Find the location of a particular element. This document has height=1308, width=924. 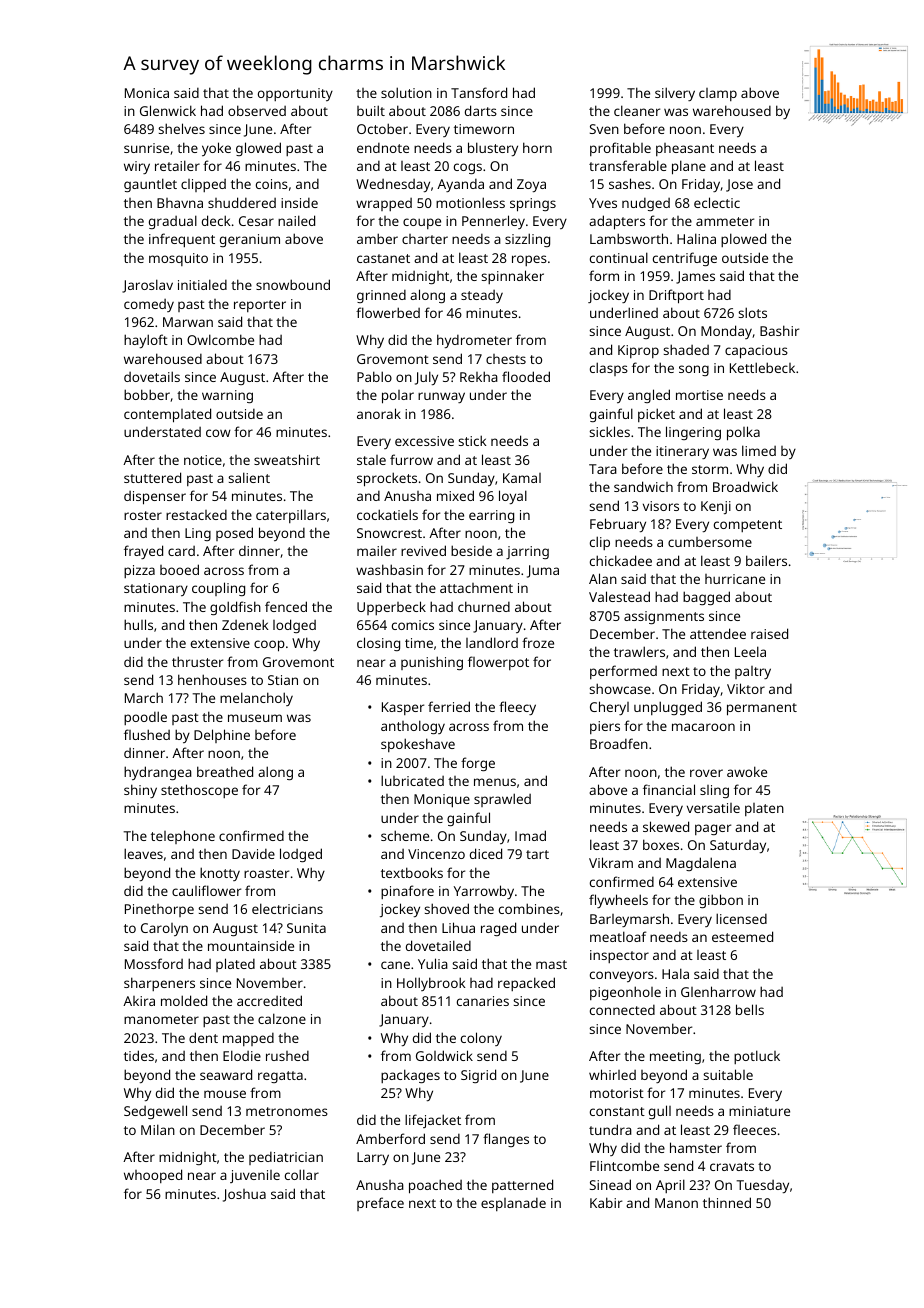

Glenwick is located at coordinates (168, 110).
